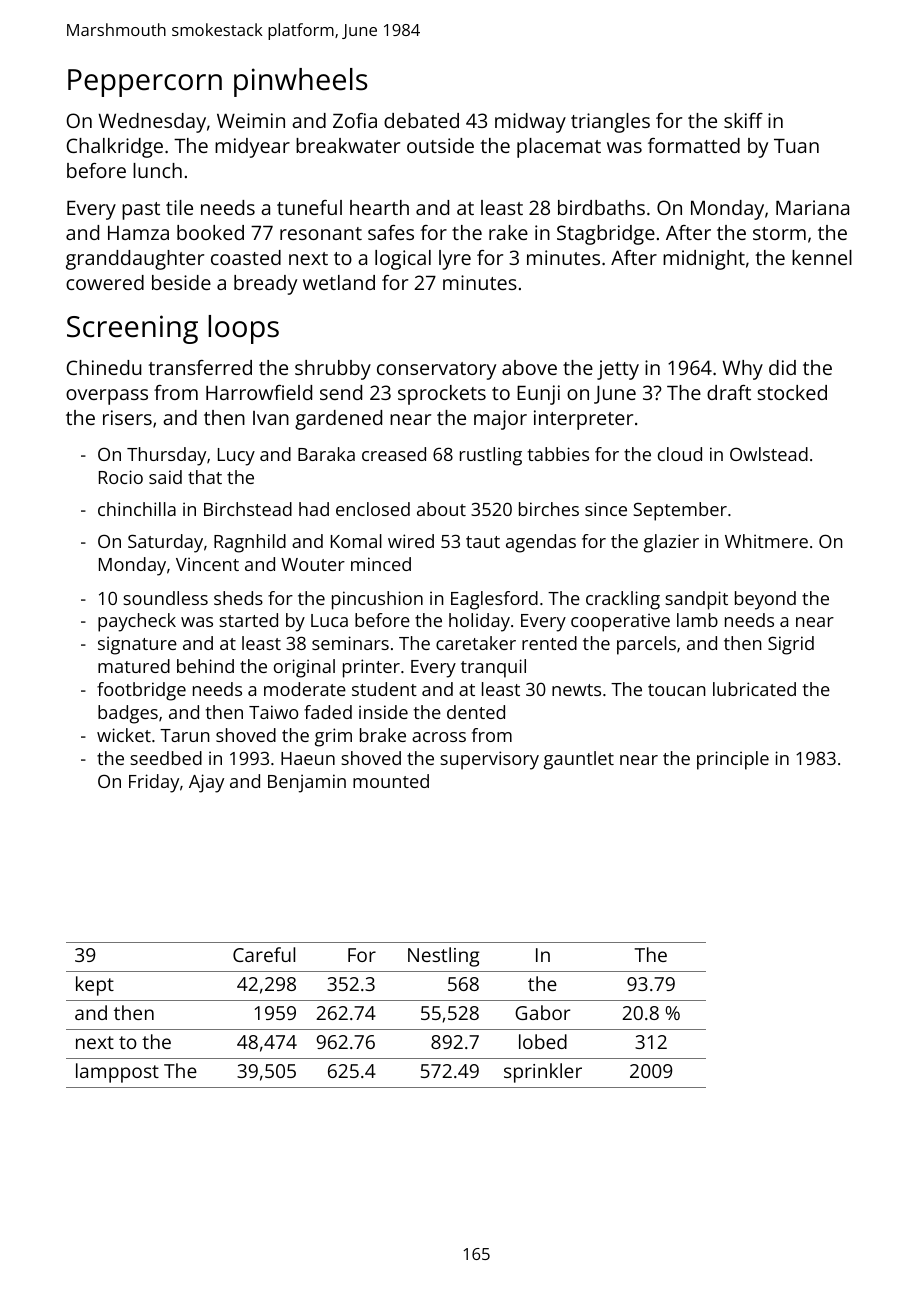 The height and width of the page is (1314, 924). I want to click on birches, so click(549, 509).
